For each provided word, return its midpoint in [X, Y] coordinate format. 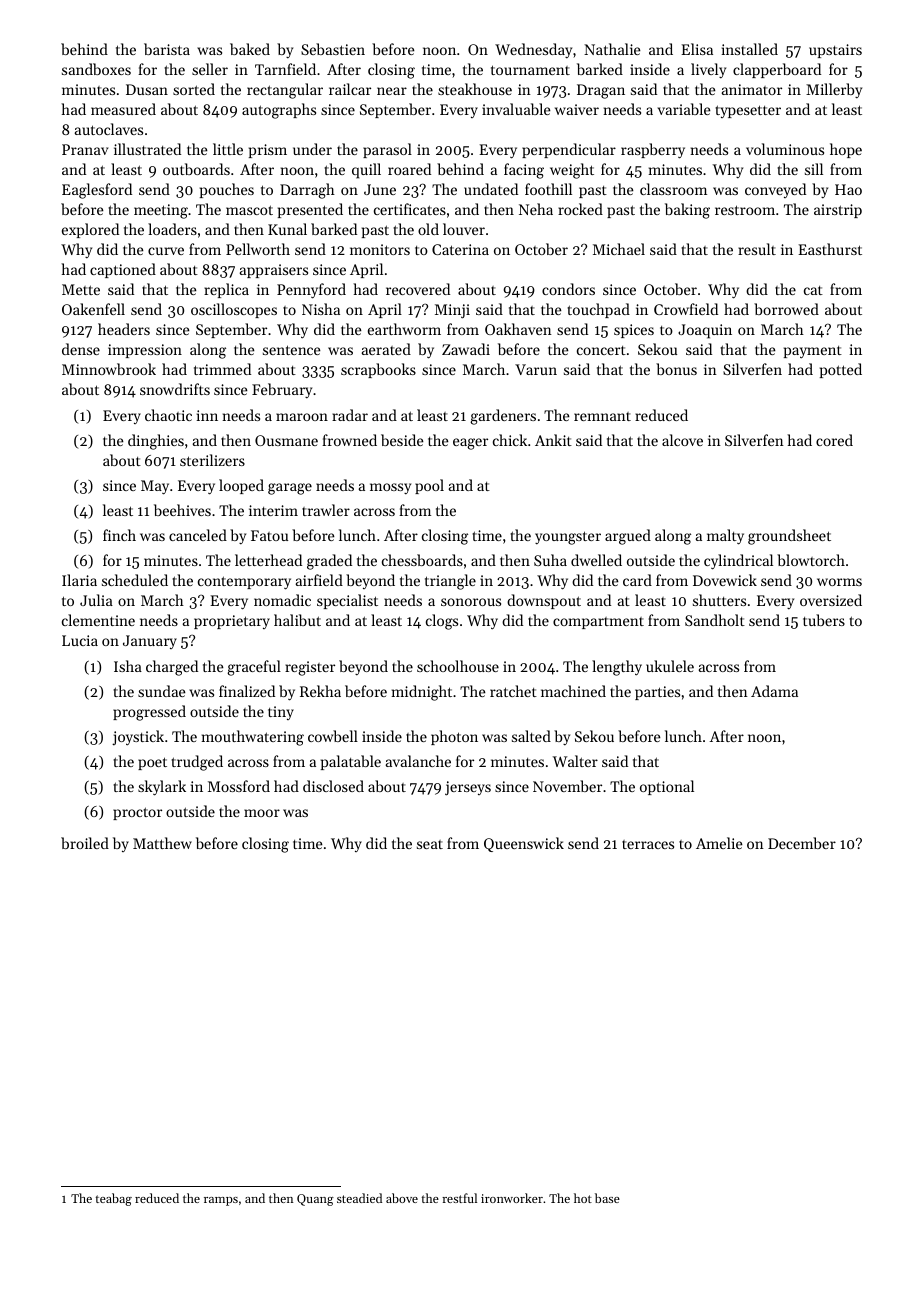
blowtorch [811, 560]
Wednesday [533, 50]
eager [470, 444]
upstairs [835, 51]
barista [167, 49]
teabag [114, 1199]
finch [119, 535]
